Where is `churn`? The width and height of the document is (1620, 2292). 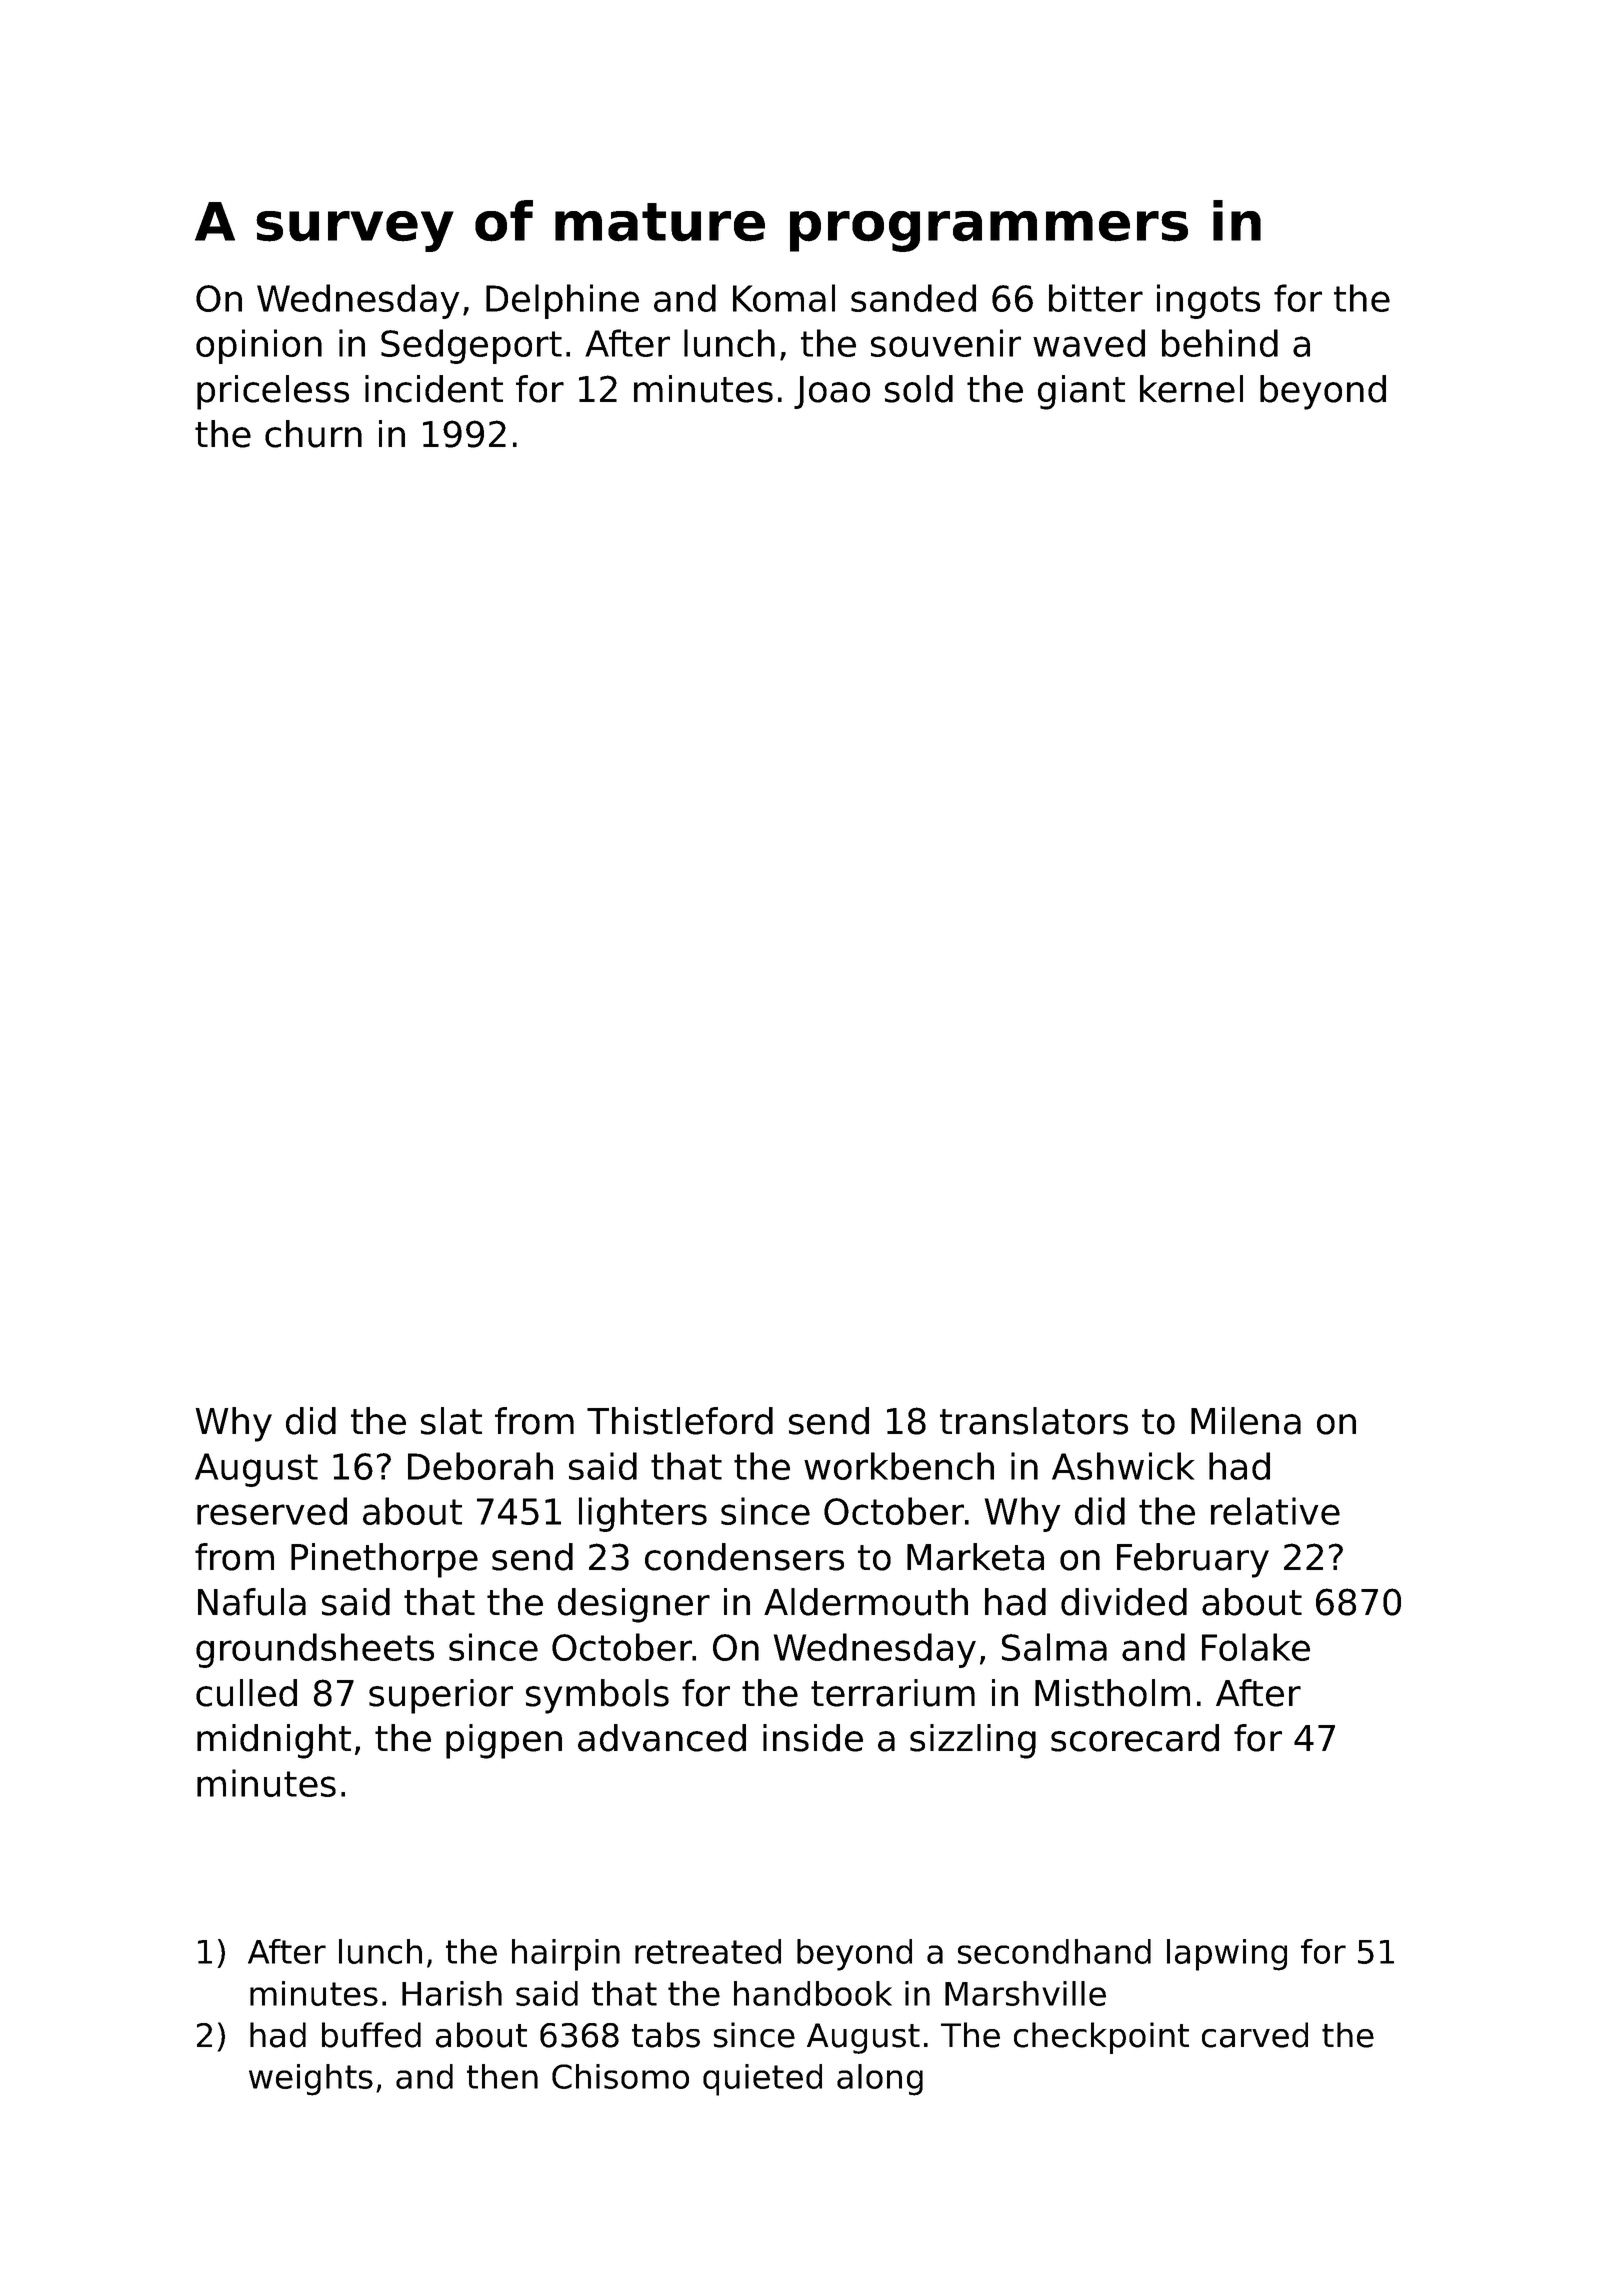
churn is located at coordinates (313, 434).
